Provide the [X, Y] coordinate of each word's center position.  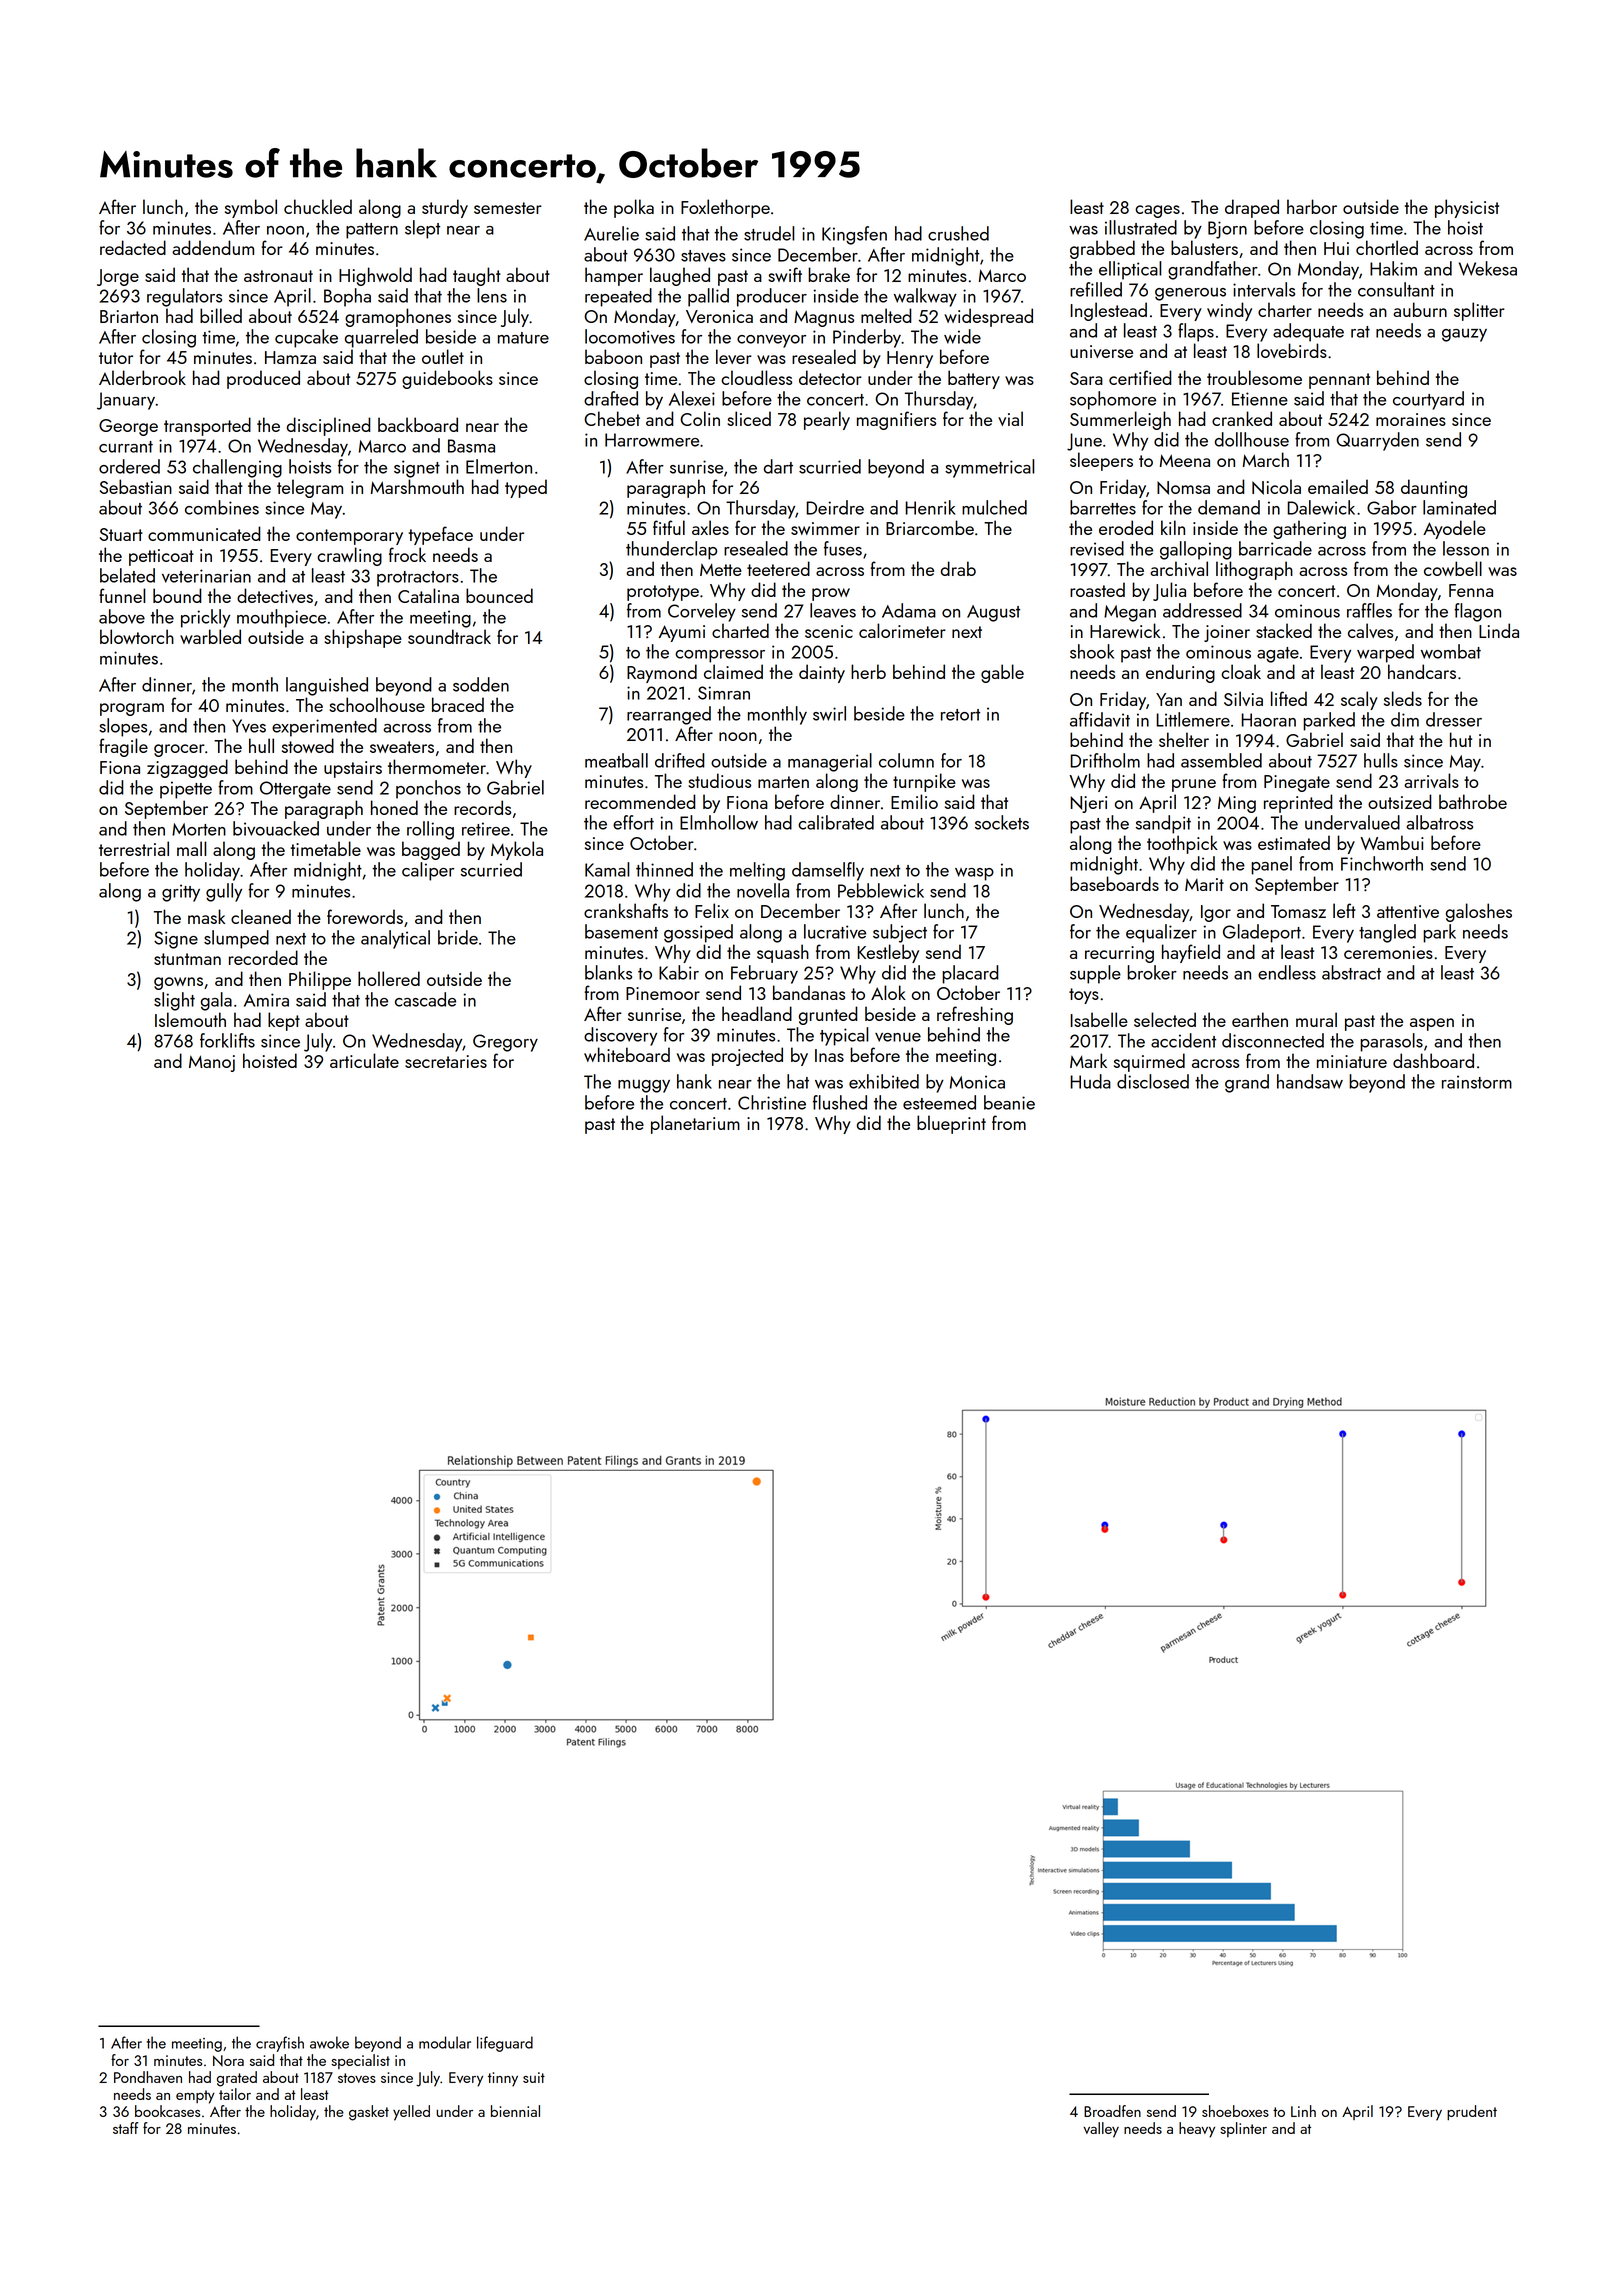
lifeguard [505, 2044]
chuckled [318, 206]
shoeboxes [1235, 2111]
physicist [1467, 208]
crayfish [280, 2044]
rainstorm [1477, 1082]
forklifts [227, 1040]
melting [757, 871]
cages [1157, 211]
